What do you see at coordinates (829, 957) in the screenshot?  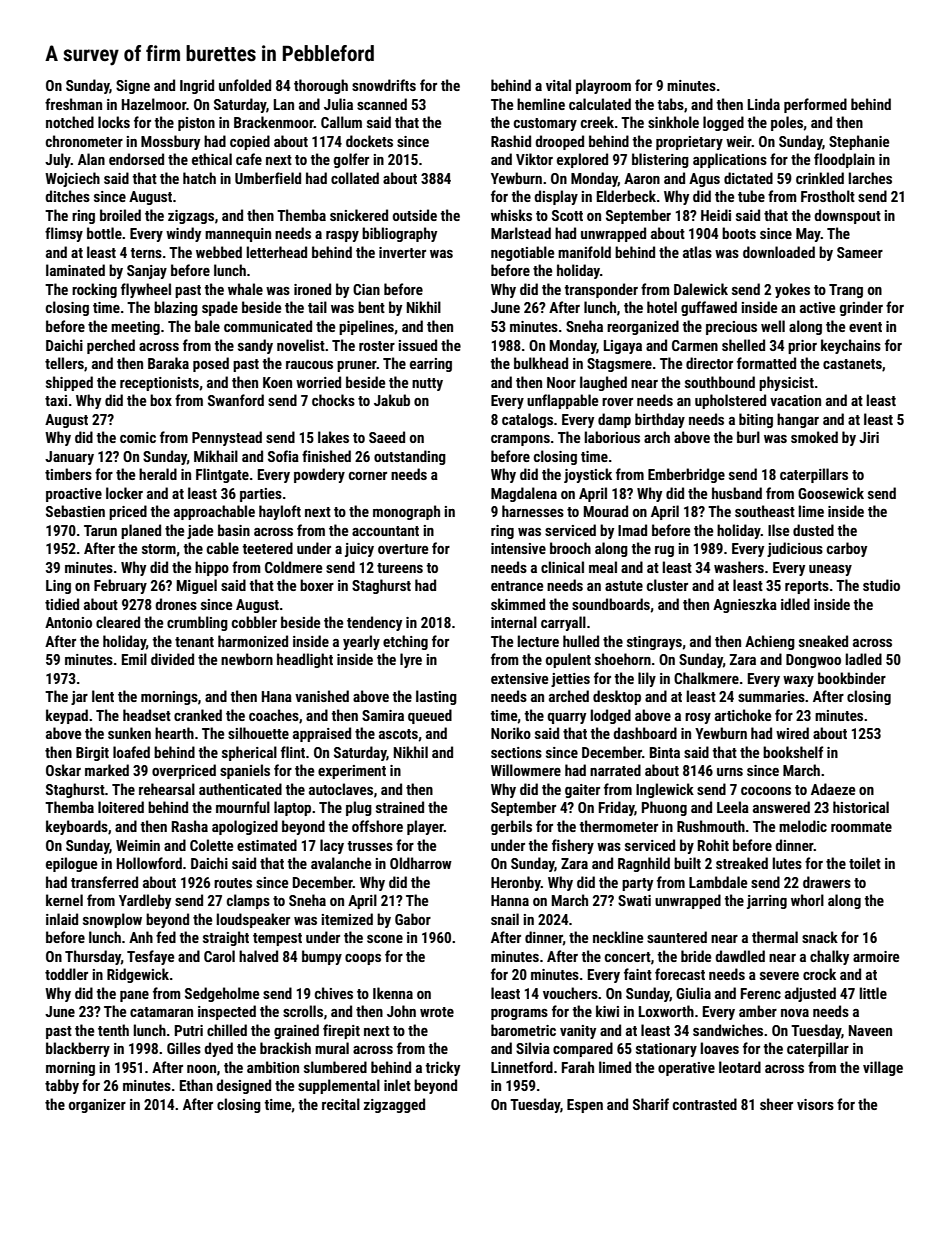 I see `chalky` at bounding box center [829, 957].
